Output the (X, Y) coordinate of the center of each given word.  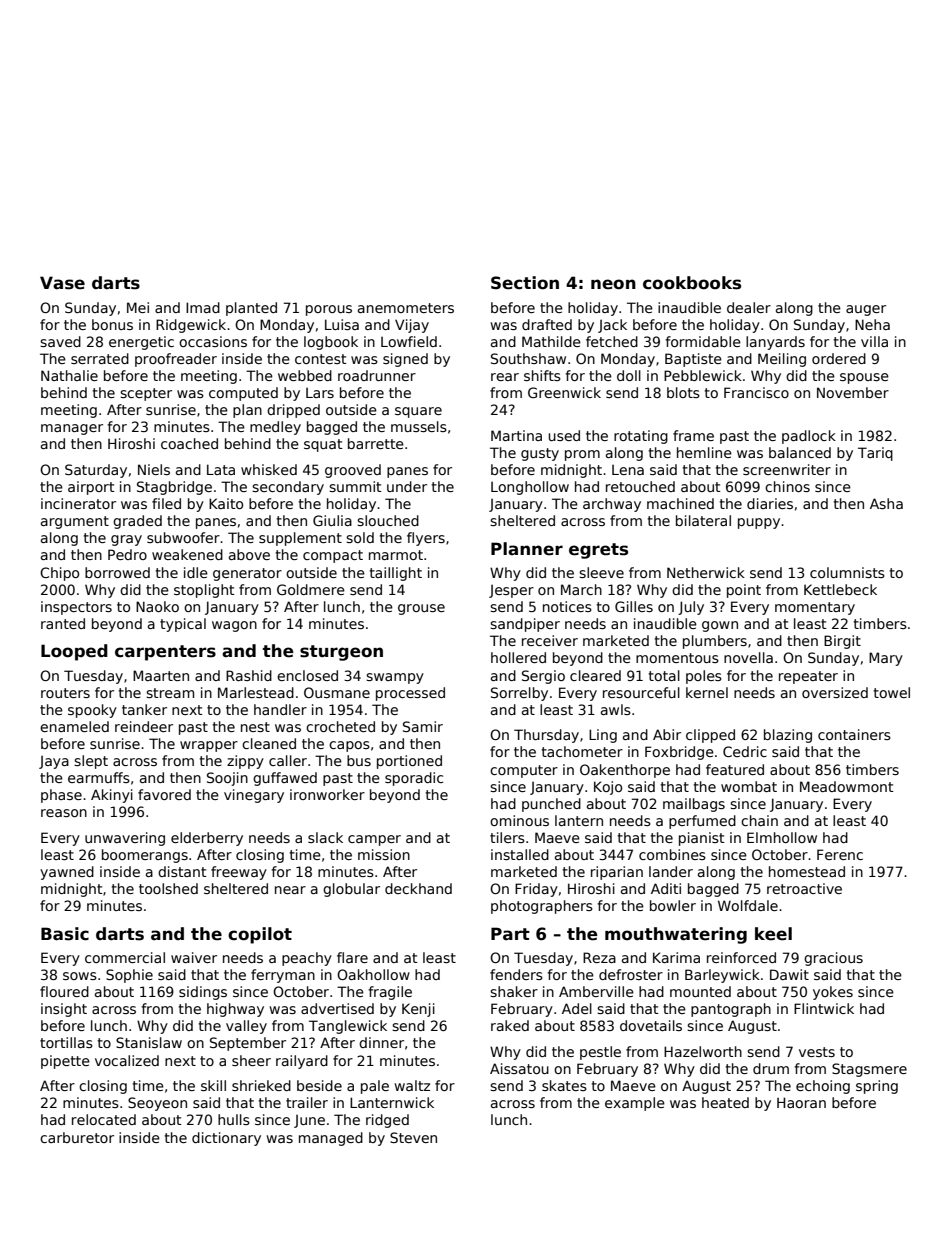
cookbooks (692, 283)
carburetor (77, 1137)
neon (613, 284)
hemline (704, 452)
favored (164, 794)
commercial (125, 957)
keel (773, 934)
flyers (426, 539)
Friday (536, 890)
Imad (203, 307)
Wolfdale (748, 905)
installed (520, 854)
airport (91, 488)
